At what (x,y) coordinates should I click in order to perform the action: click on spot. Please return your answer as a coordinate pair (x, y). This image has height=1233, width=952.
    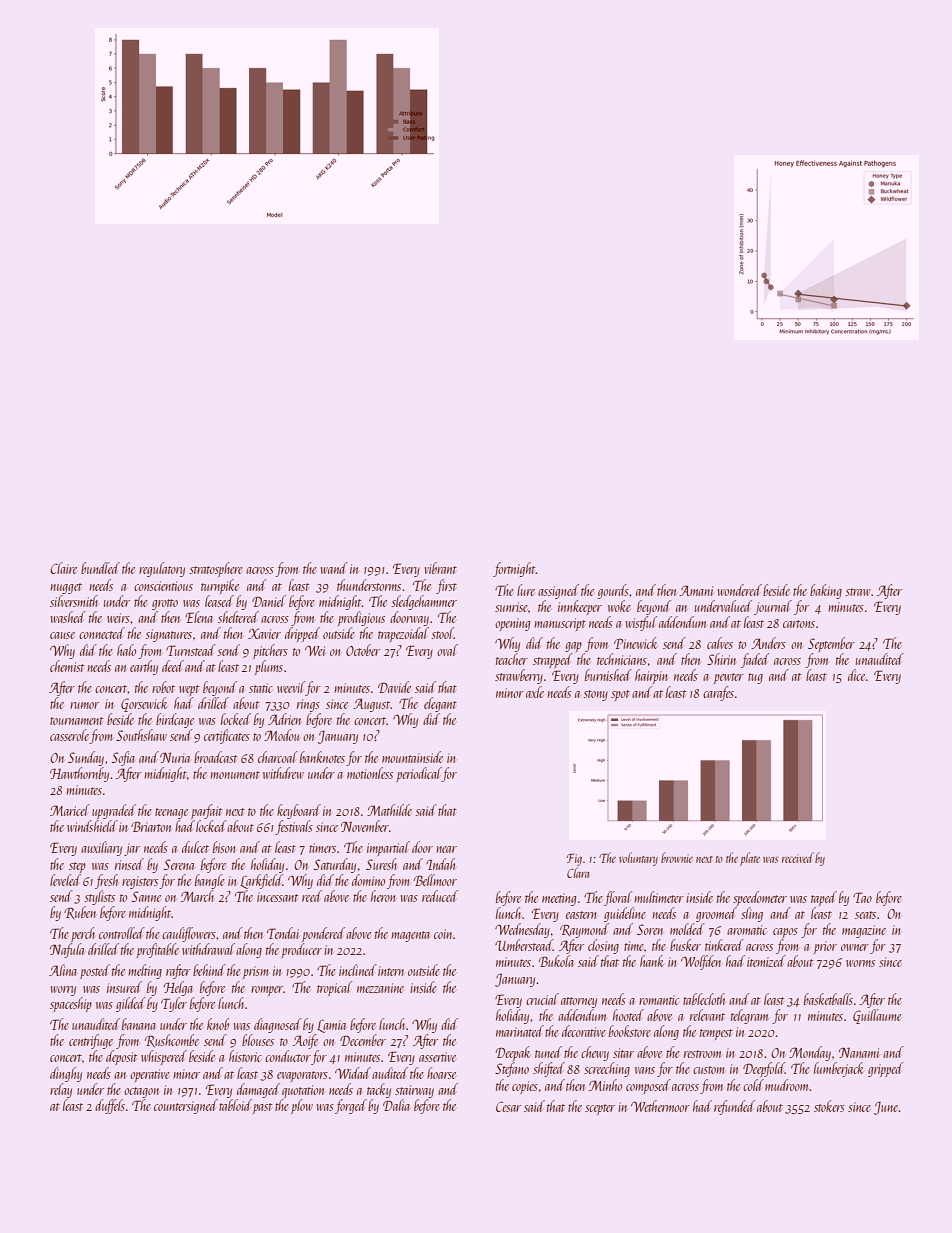
    Looking at the image, I should click on (620, 695).
